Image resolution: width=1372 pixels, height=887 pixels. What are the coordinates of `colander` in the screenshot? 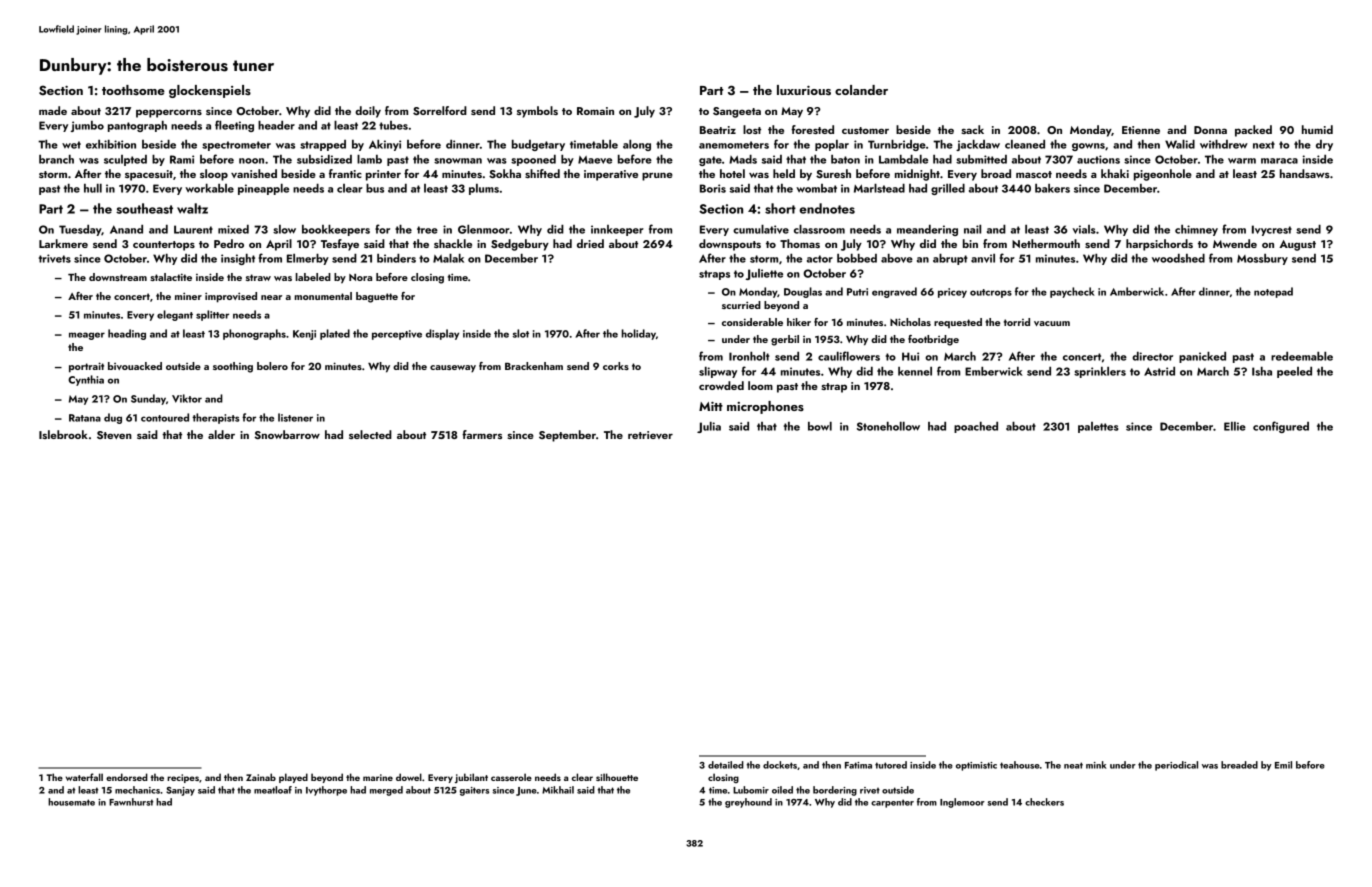 It's located at (861, 90).
